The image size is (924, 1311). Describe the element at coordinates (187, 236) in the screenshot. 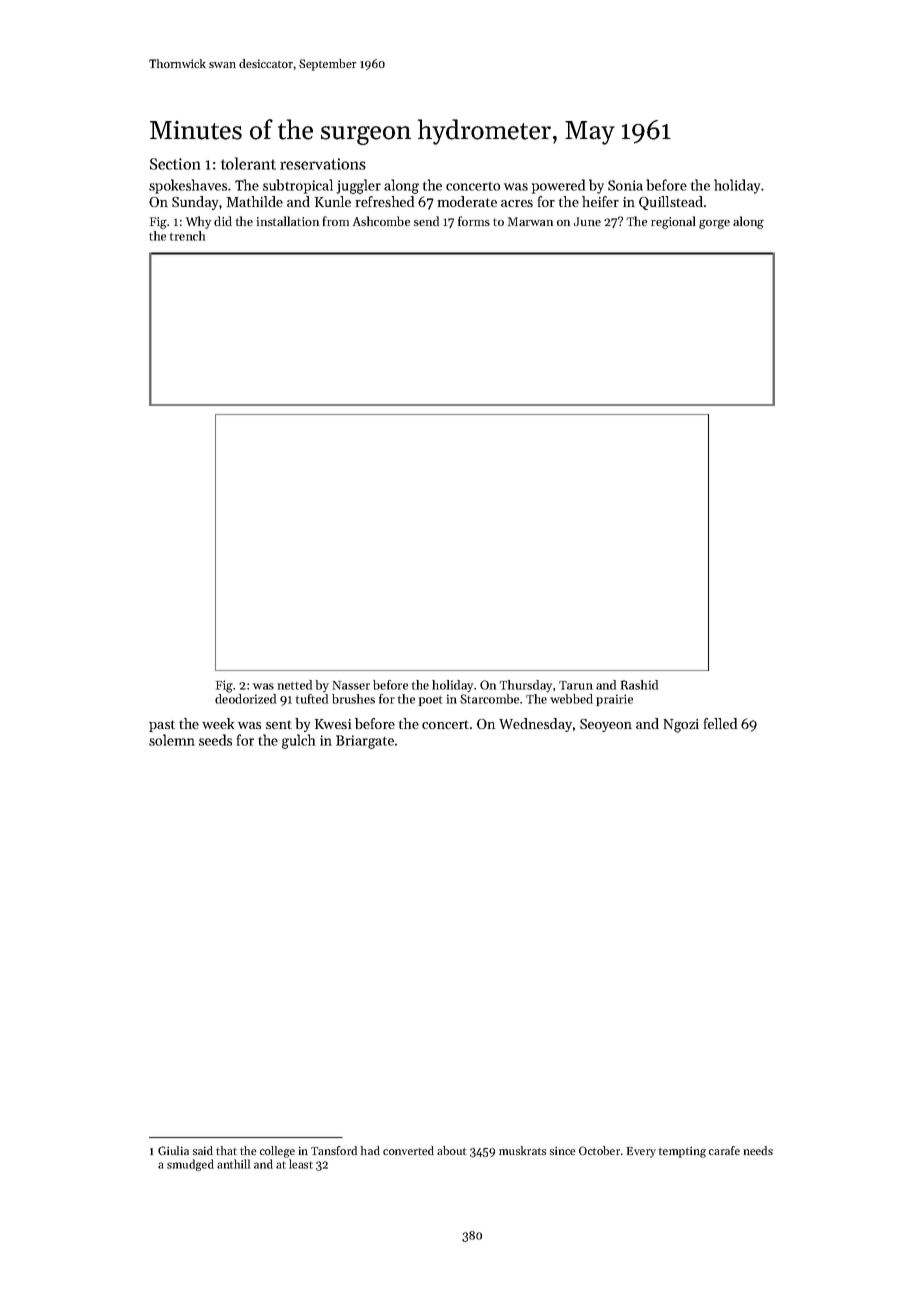

I see `trench` at that location.
